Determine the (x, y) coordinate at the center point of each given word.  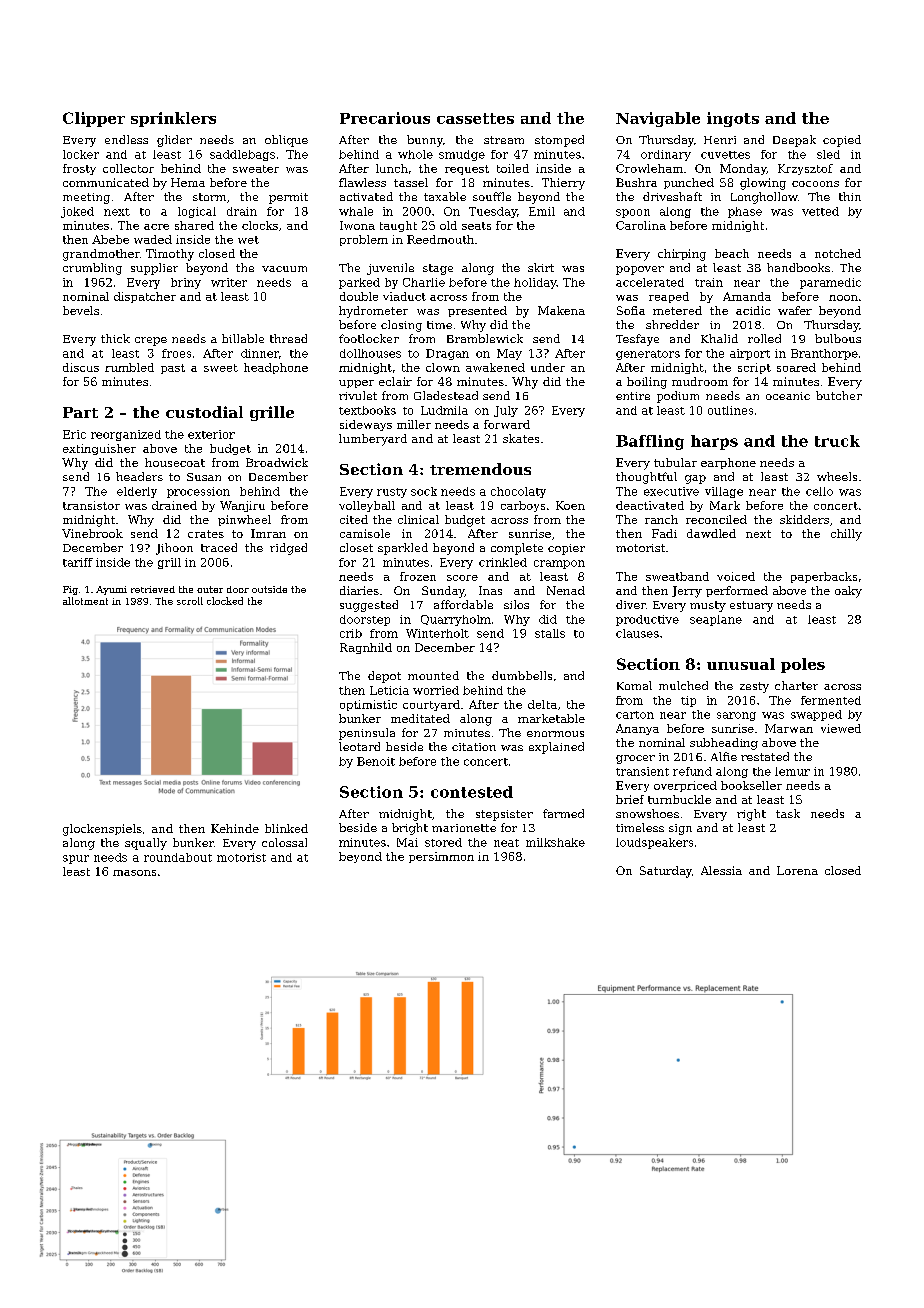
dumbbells (522, 675)
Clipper (94, 119)
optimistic (368, 705)
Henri (720, 140)
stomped (559, 141)
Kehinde (235, 828)
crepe (151, 341)
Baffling (650, 442)
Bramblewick (485, 338)
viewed (841, 728)
